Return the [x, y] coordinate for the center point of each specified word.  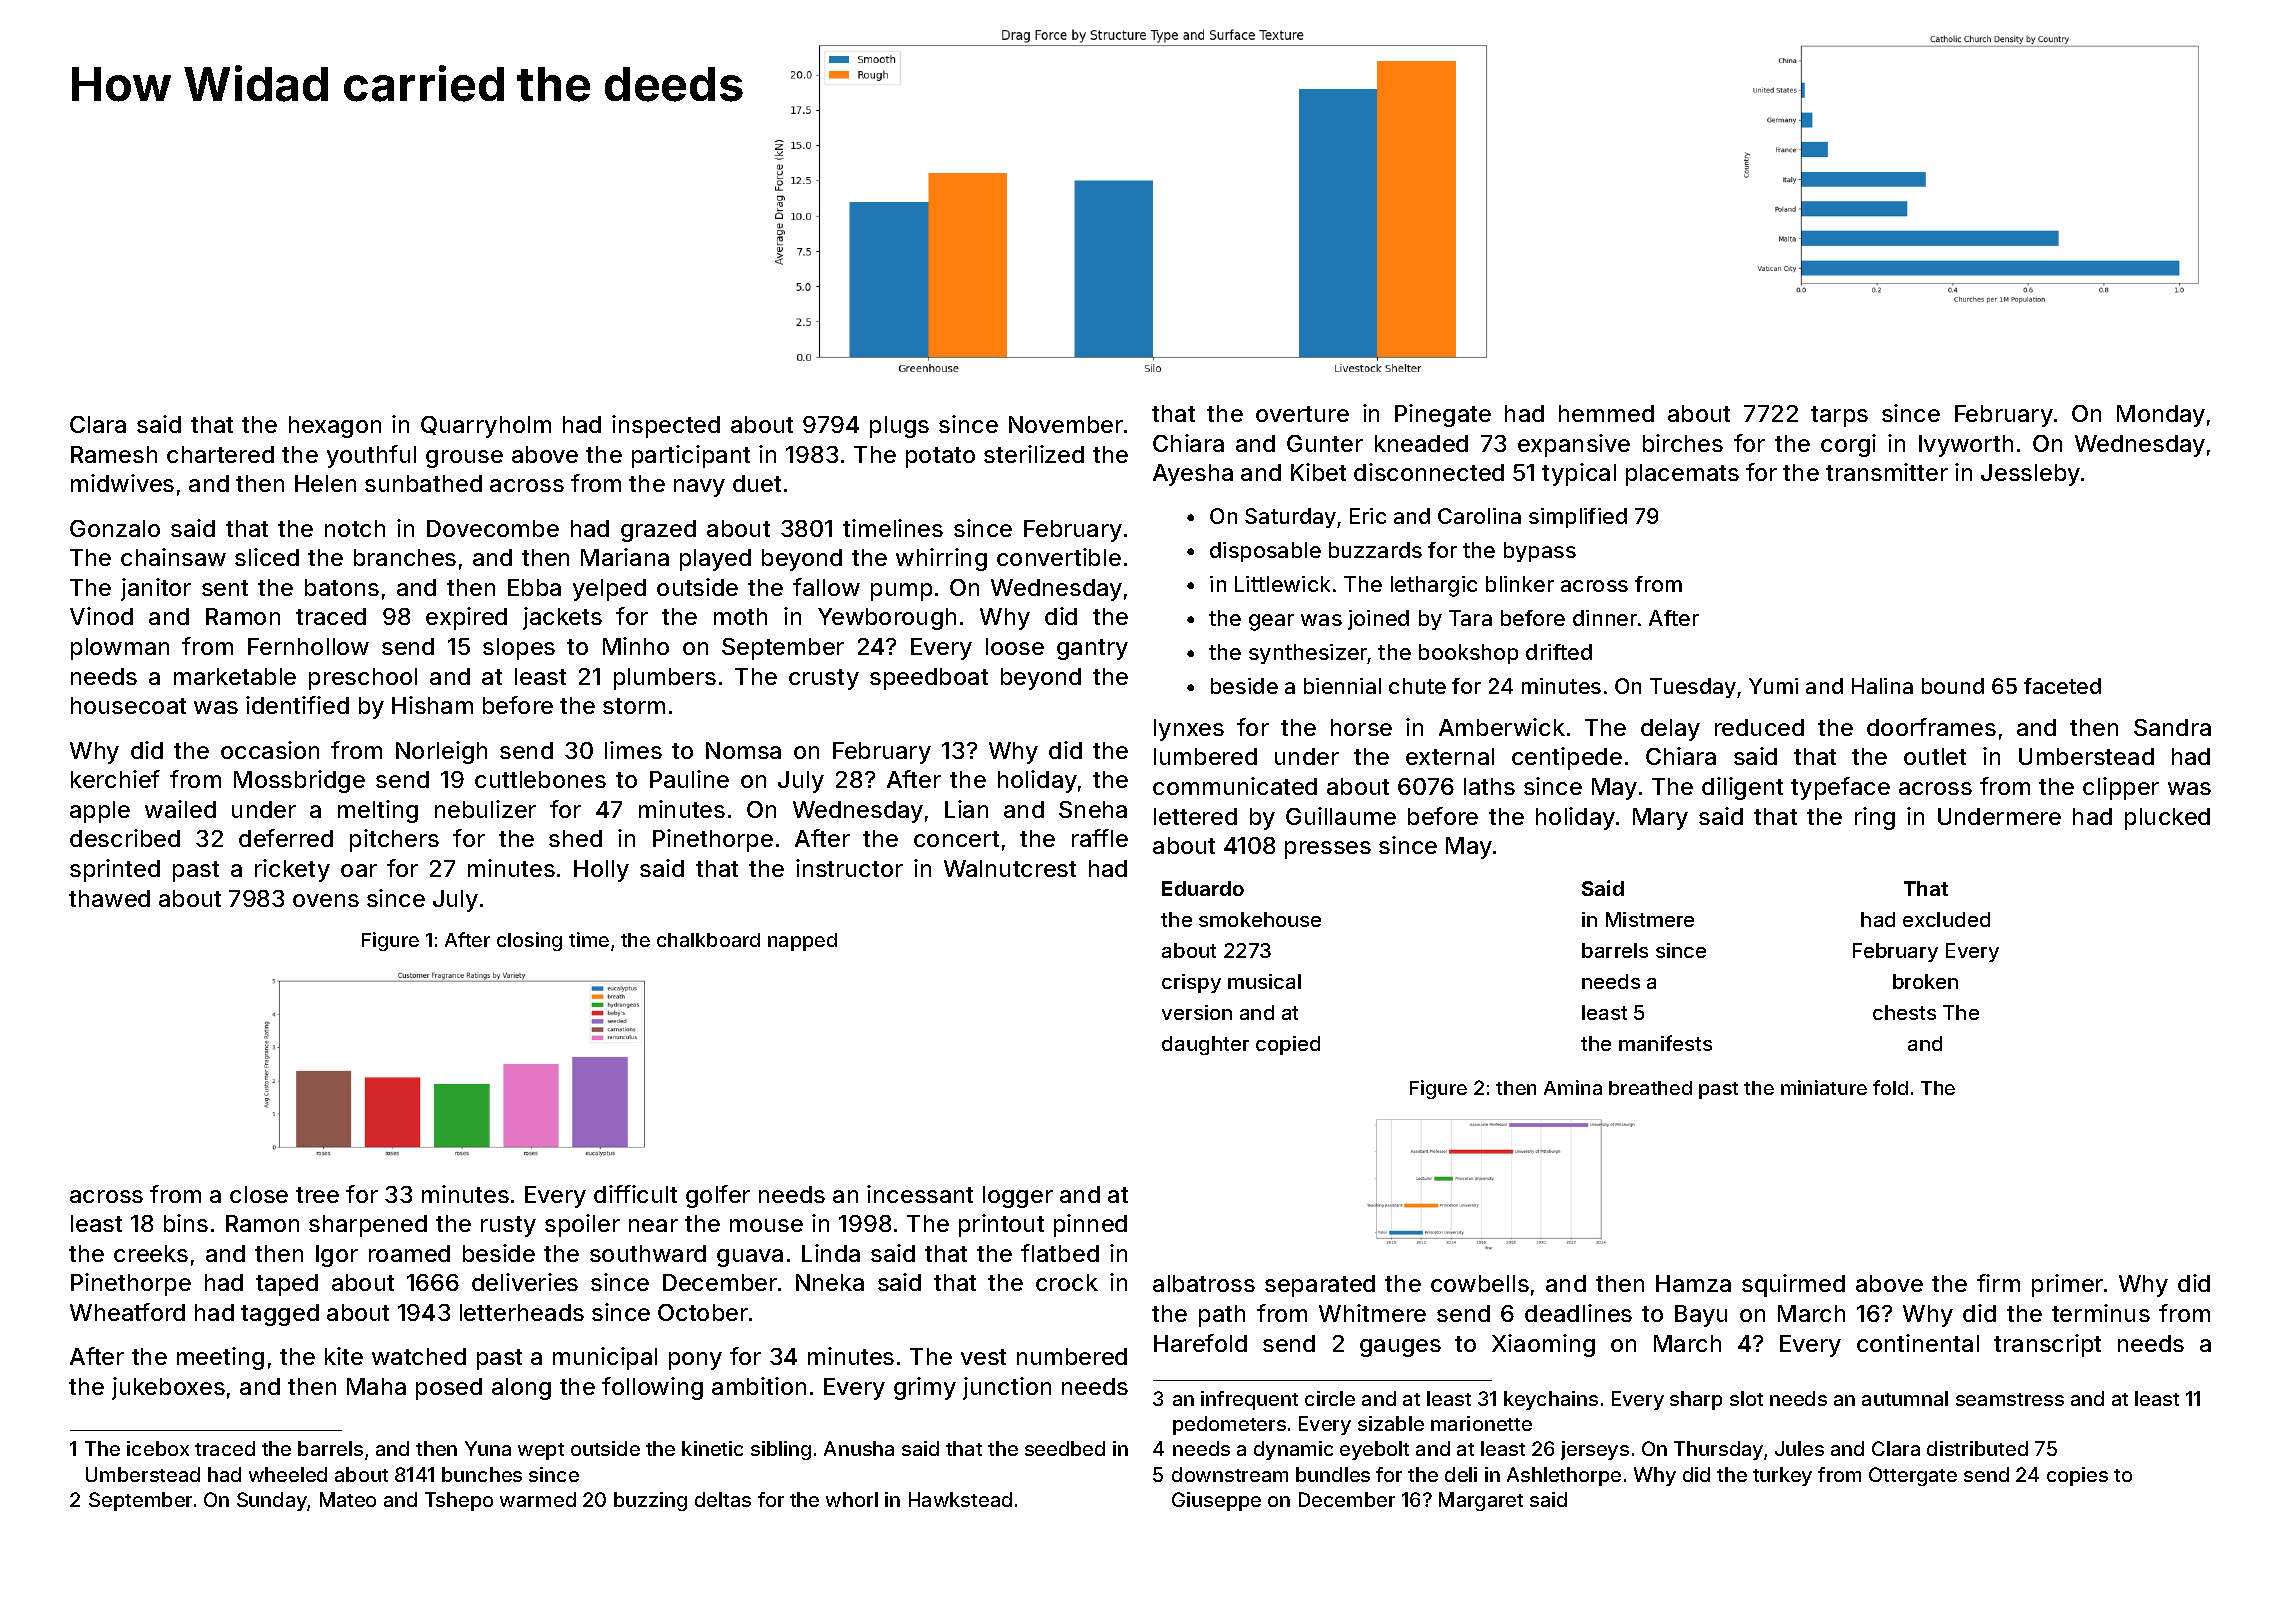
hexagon [335, 427]
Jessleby [2030, 475]
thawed [109, 898]
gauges [1400, 1348]
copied [1288, 1045]
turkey [1782, 1476]
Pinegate [1443, 415]
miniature [1824, 1087]
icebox [158, 1448]
